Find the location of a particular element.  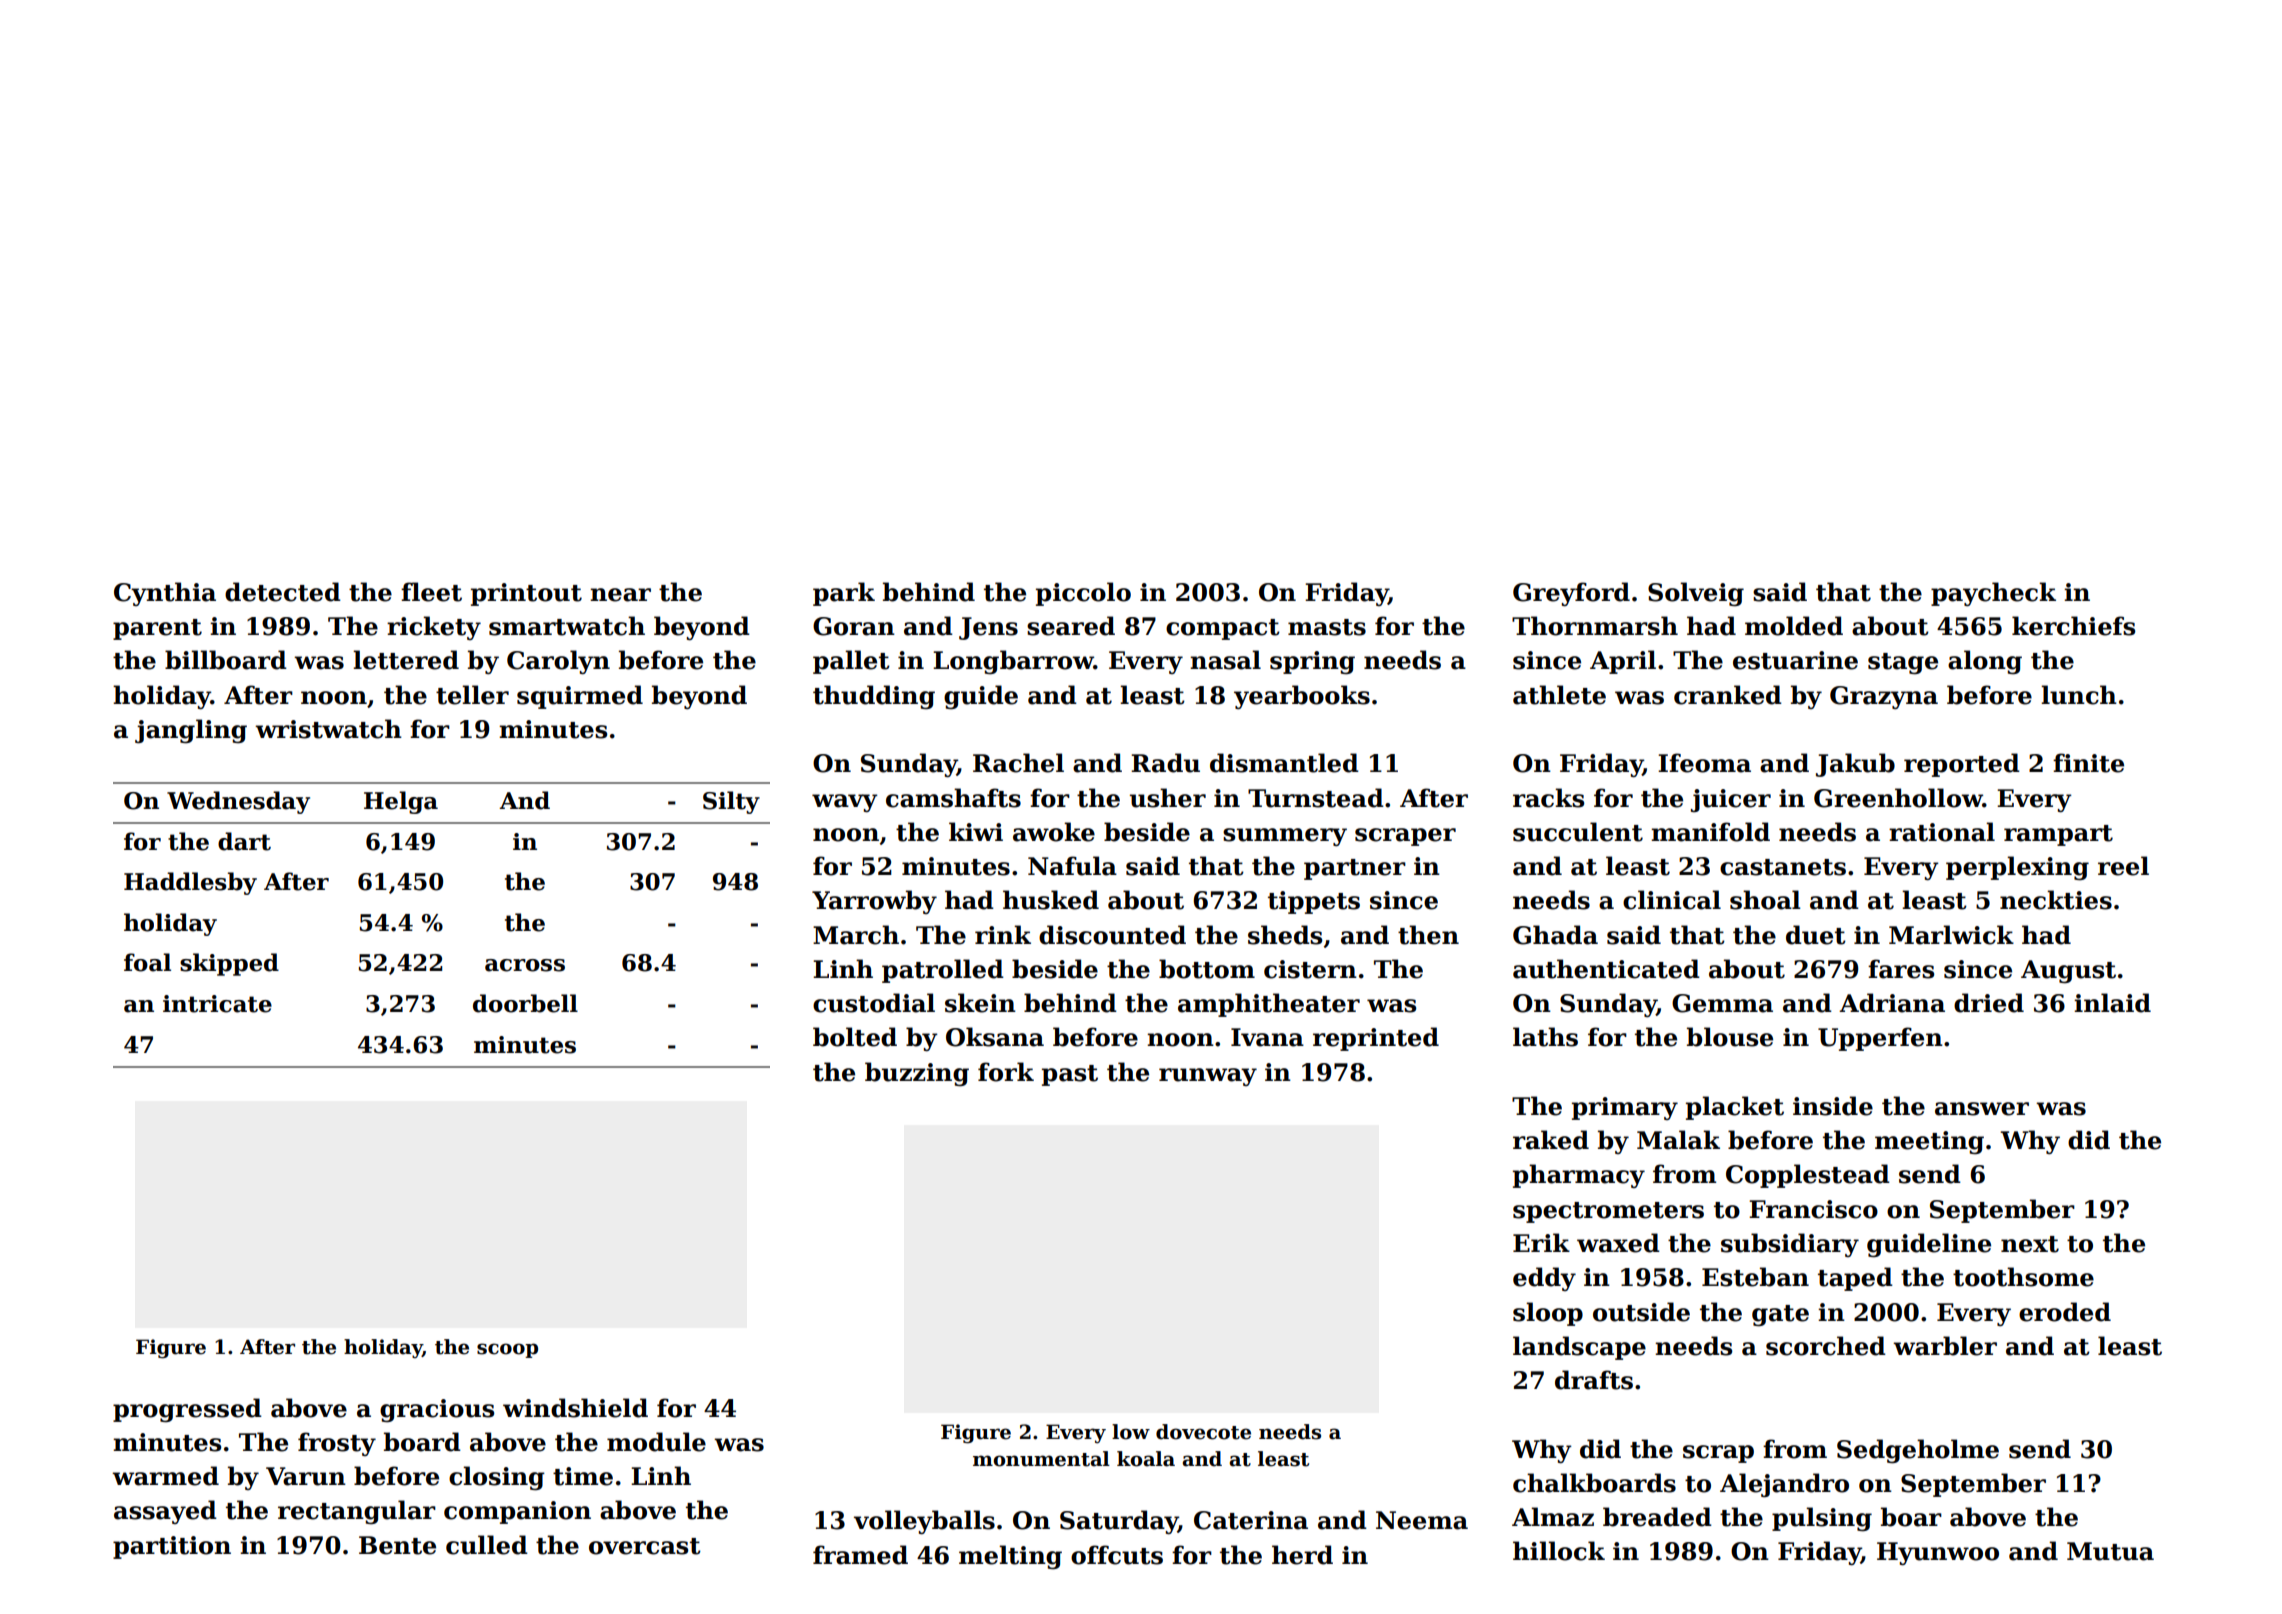

windshield is located at coordinates (575, 1408).
